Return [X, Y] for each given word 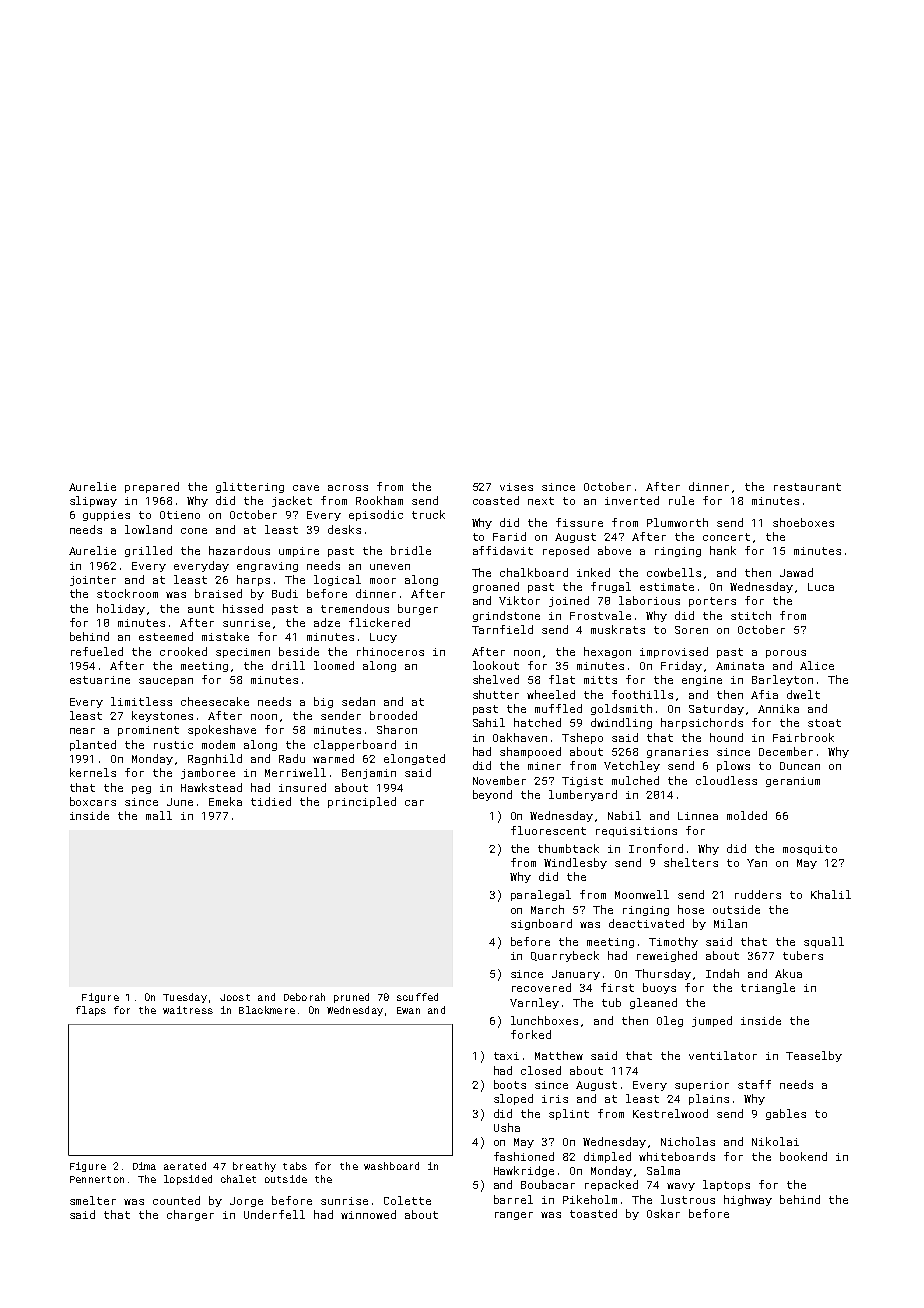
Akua [788, 973]
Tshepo [582, 738]
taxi [506, 1056]
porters [712, 602]
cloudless [726, 780]
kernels [93, 772]
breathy [254, 1167]
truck [428, 514]
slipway [93, 501]
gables [786, 1114]
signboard [541, 924]
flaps [91, 1011]
